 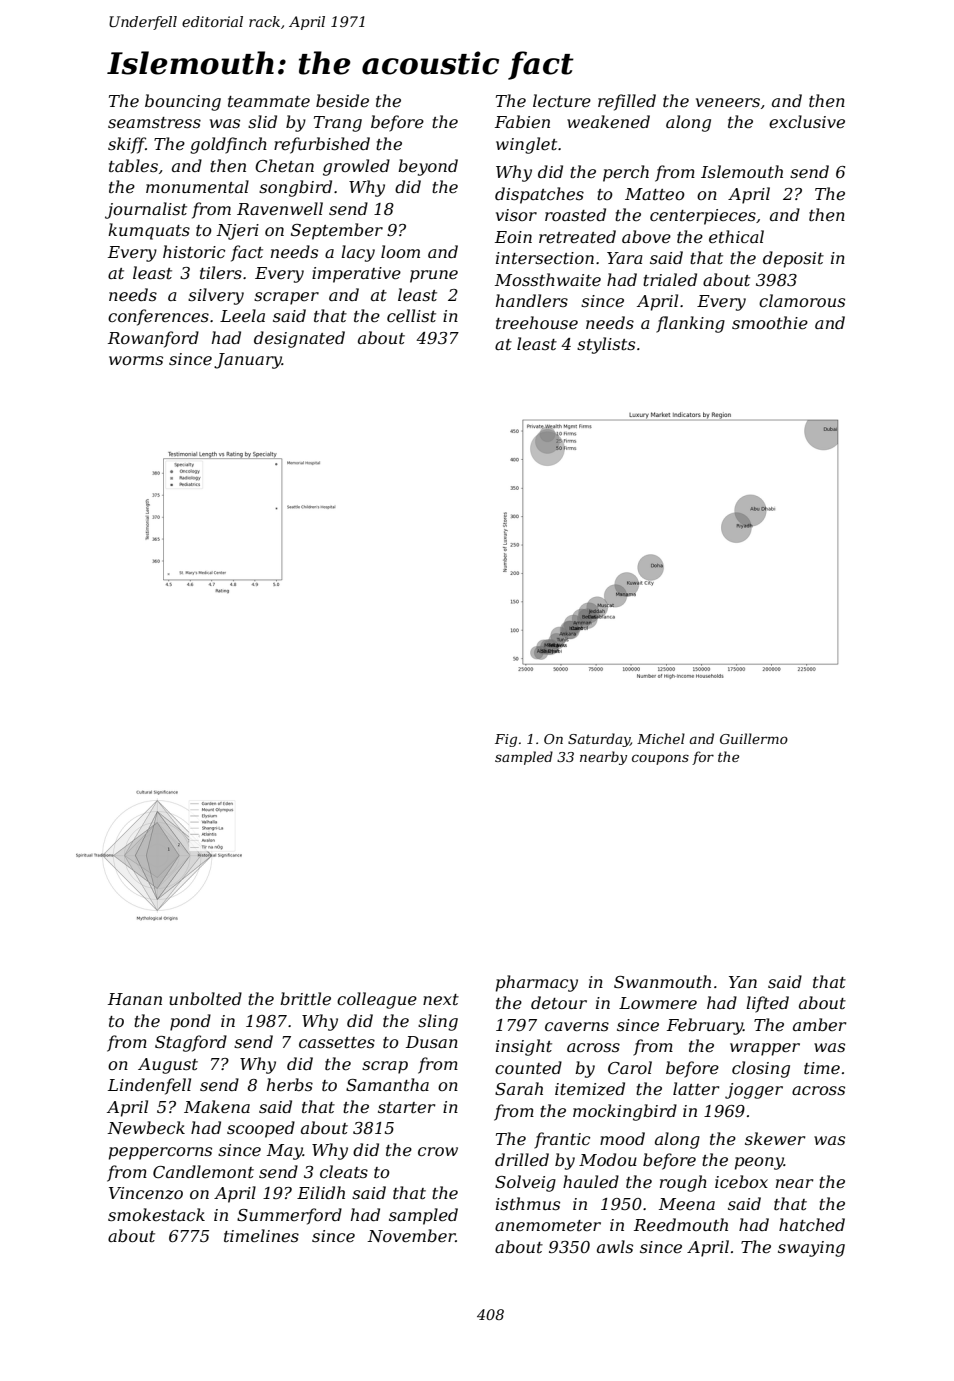 I want to click on Lowmere, so click(x=658, y=1003).
